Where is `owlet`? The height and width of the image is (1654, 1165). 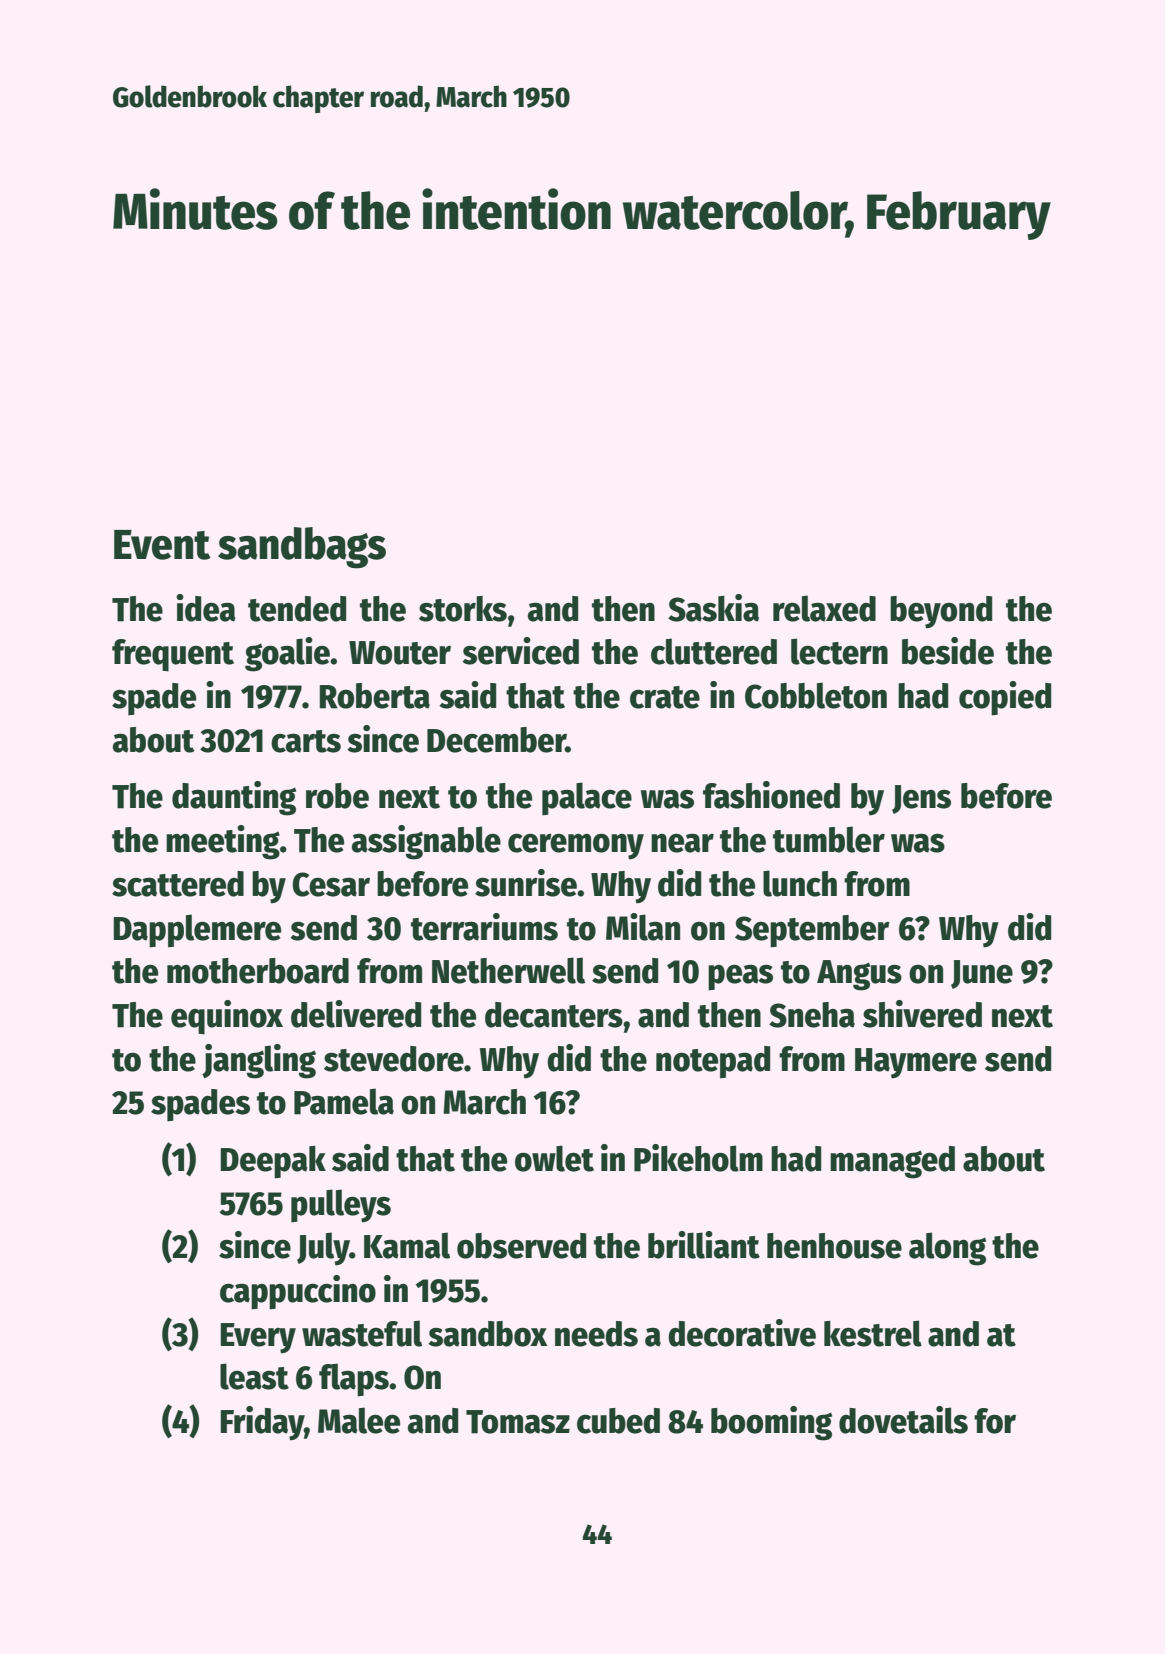 owlet is located at coordinates (554, 1158).
